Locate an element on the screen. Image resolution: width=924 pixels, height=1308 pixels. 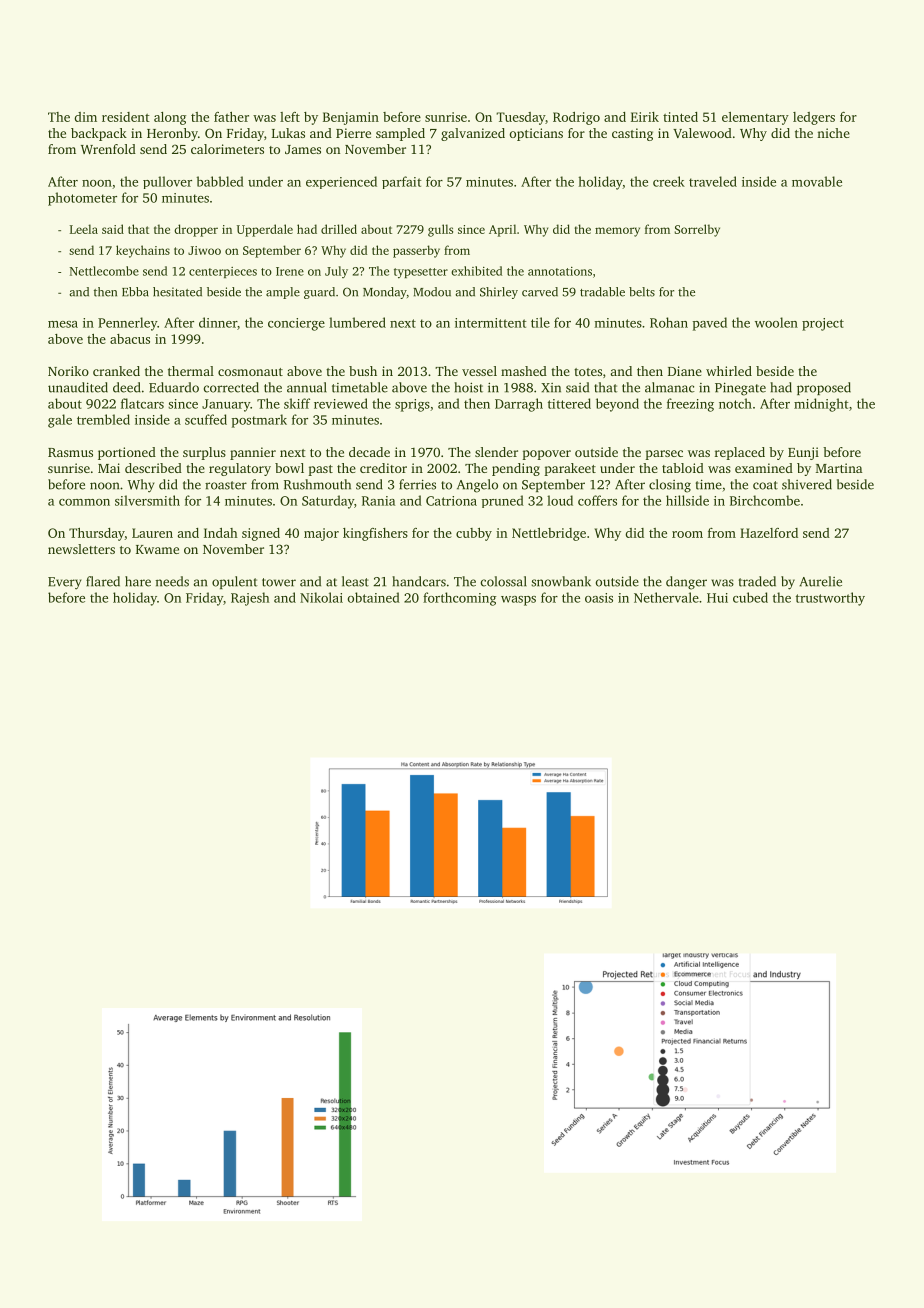
woolen is located at coordinates (776, 322).
